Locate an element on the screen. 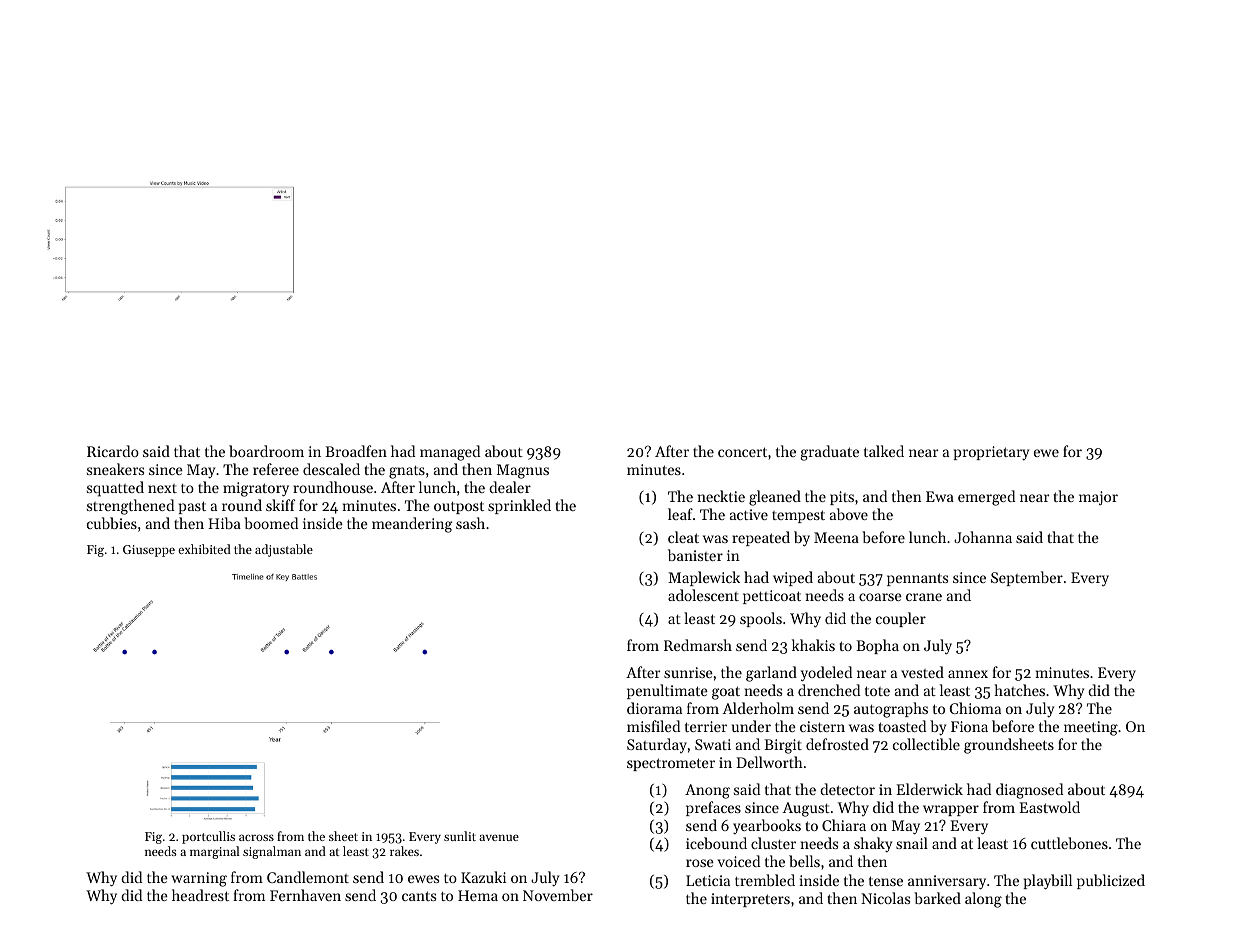 Image resolution: width=1233 pixels, height=952 pixels. Broadfen is located at coordinates (356, 451).
